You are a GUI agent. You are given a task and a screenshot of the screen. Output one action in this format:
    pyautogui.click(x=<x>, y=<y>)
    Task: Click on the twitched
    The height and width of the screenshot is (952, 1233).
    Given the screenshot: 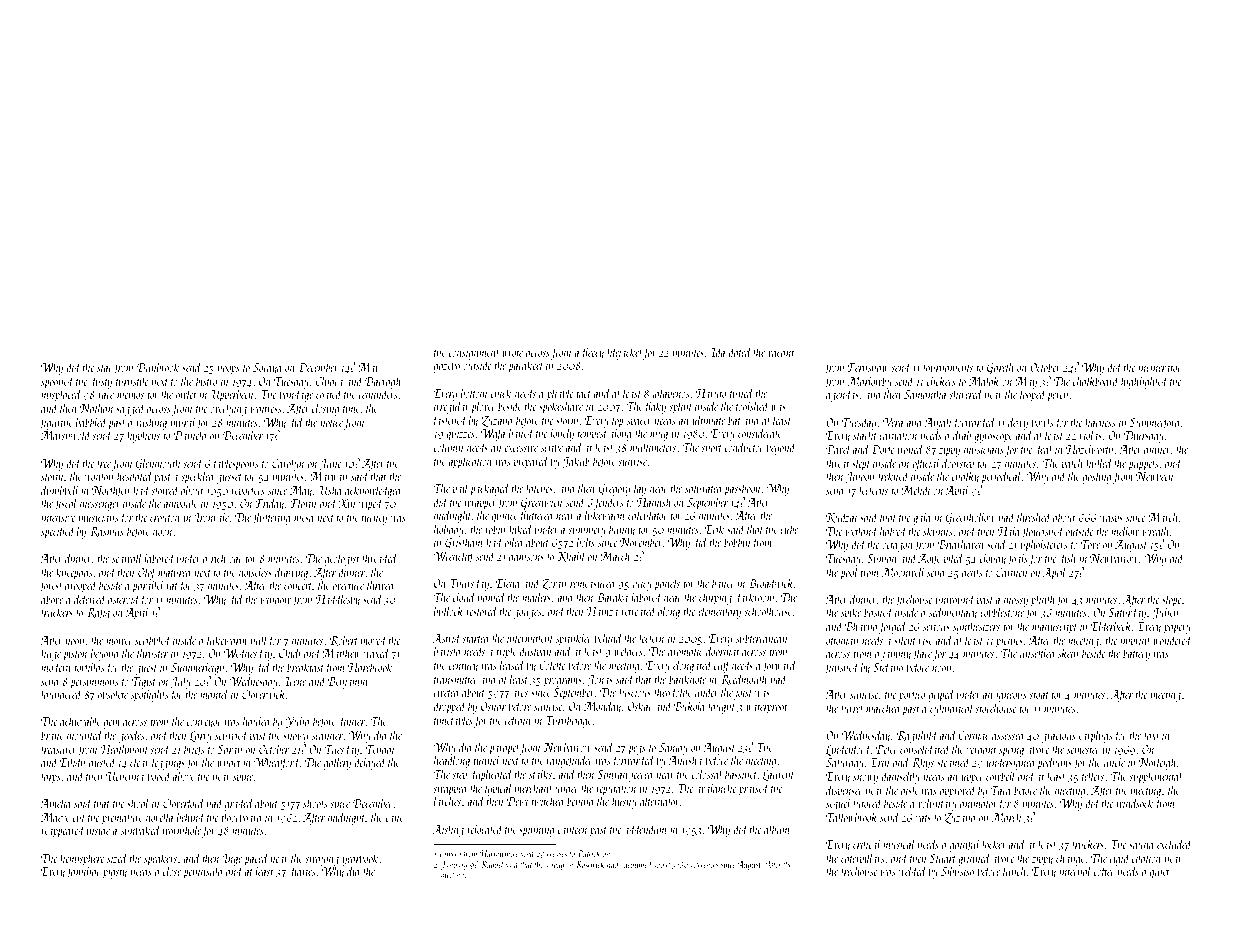 What is the action you would take?
    pyautogui.click(x=548, y=801)
